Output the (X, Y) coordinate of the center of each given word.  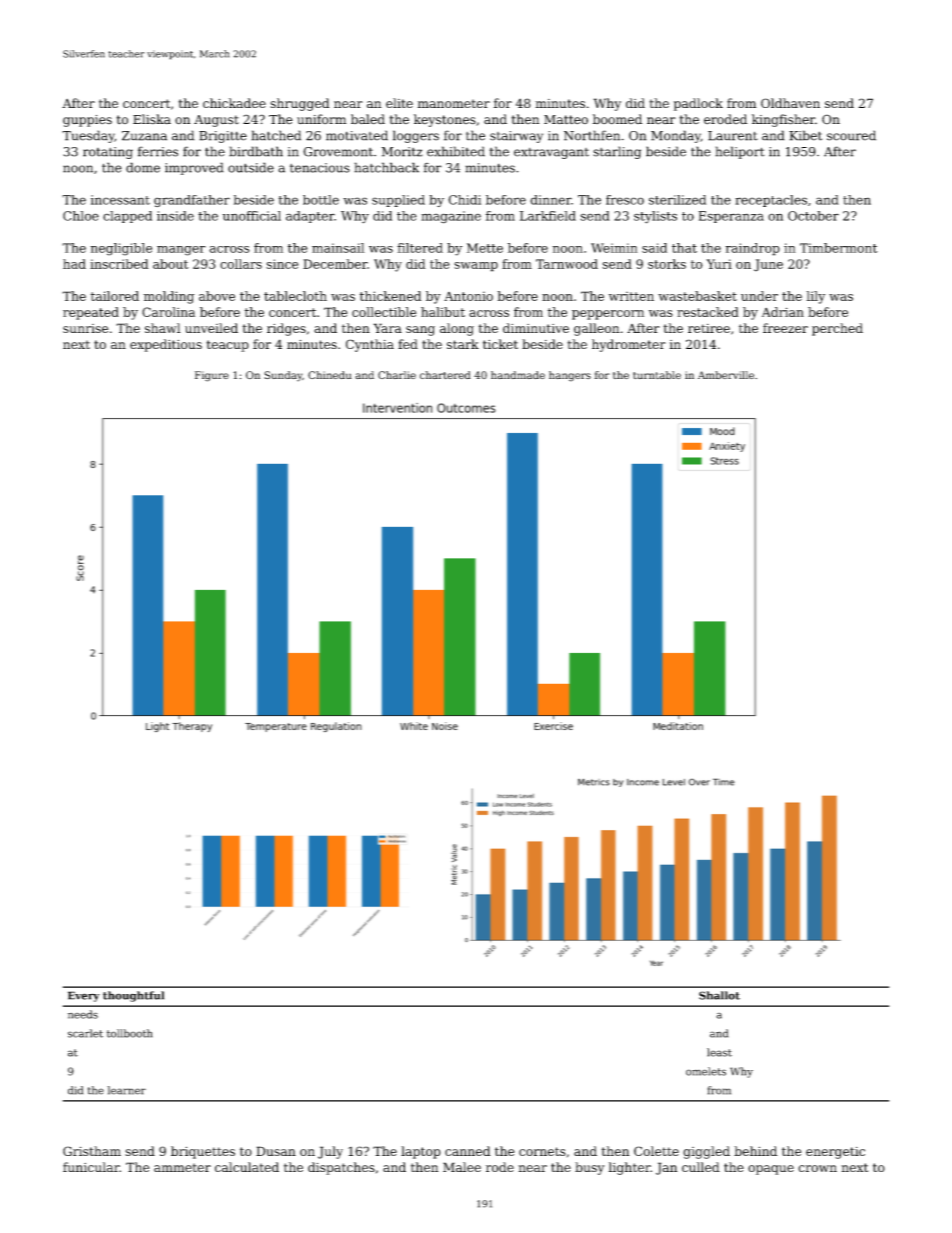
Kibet (805, 135)
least (719, 1052)
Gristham (92, 1151)
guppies (87, 121)
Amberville (726, 375)
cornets (542, 1151)
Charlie (397, 375)
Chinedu (330, 375)
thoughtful (133, 996)
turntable (657, 375)
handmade (518, 375)
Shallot (719, 995)
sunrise (85, 328)
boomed (617, 119)
